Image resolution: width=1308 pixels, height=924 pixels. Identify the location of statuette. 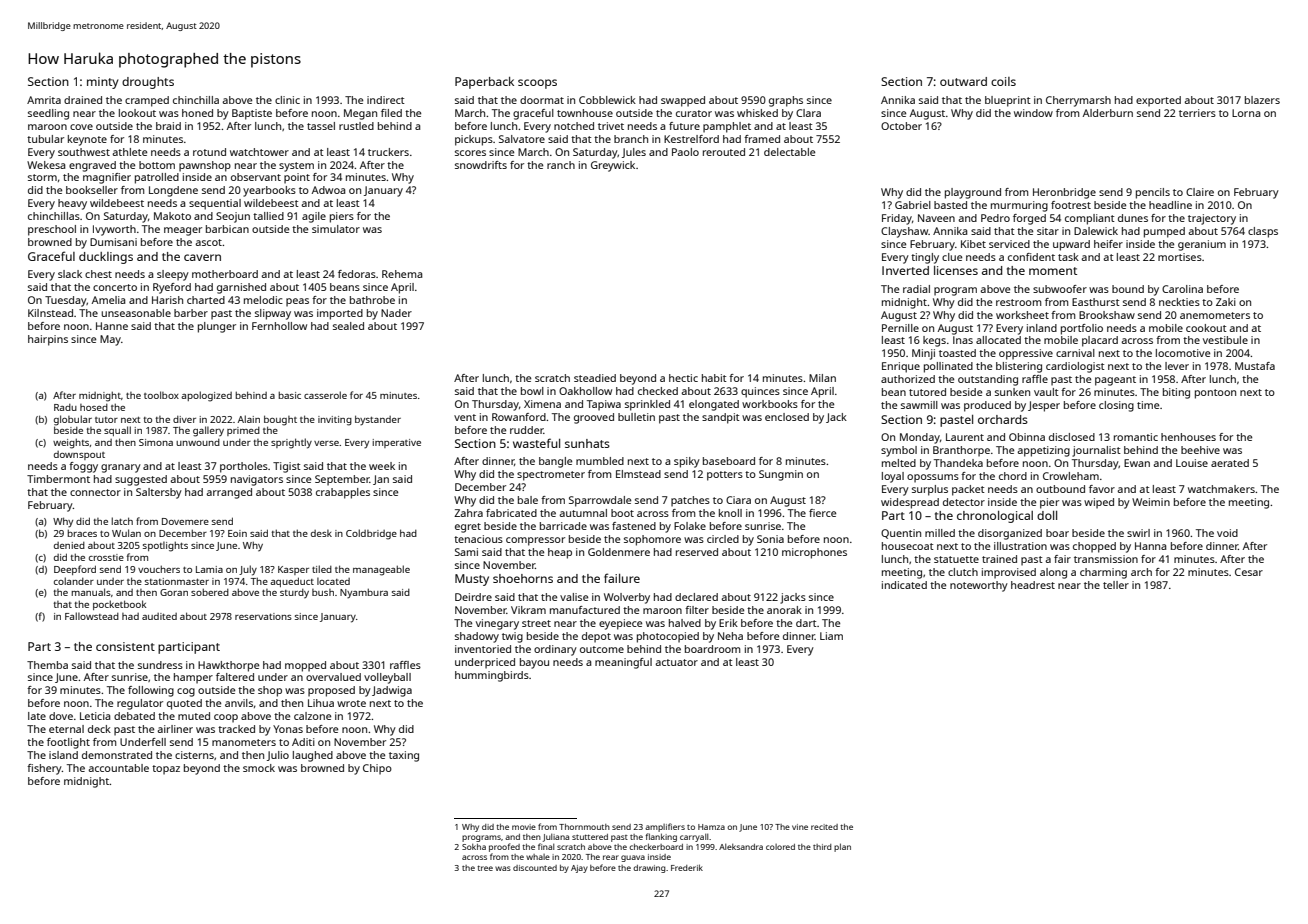
(956, 559).
